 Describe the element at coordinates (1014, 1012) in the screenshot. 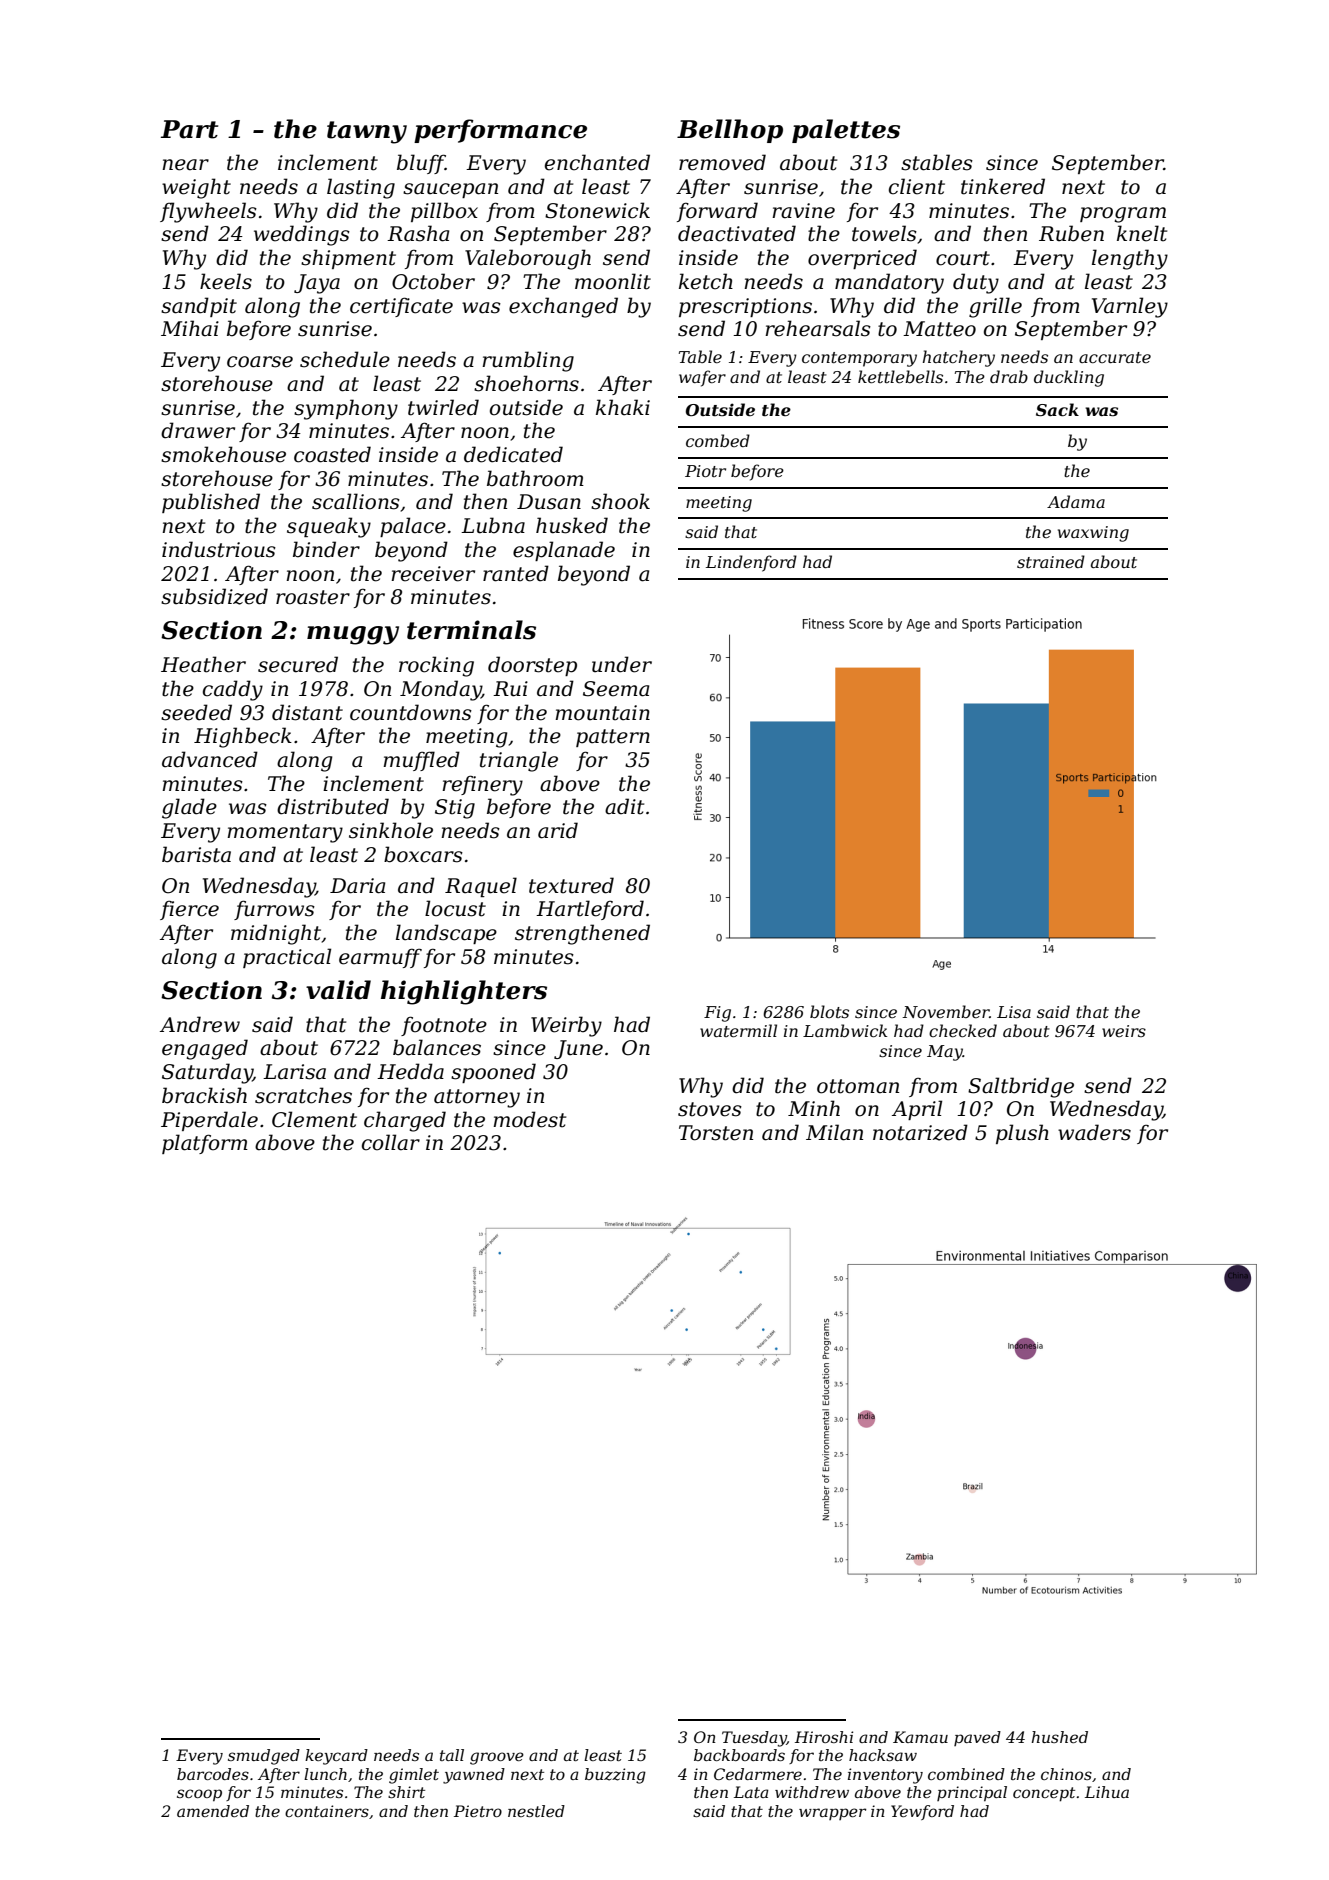

I see `Lisa` at that location.
